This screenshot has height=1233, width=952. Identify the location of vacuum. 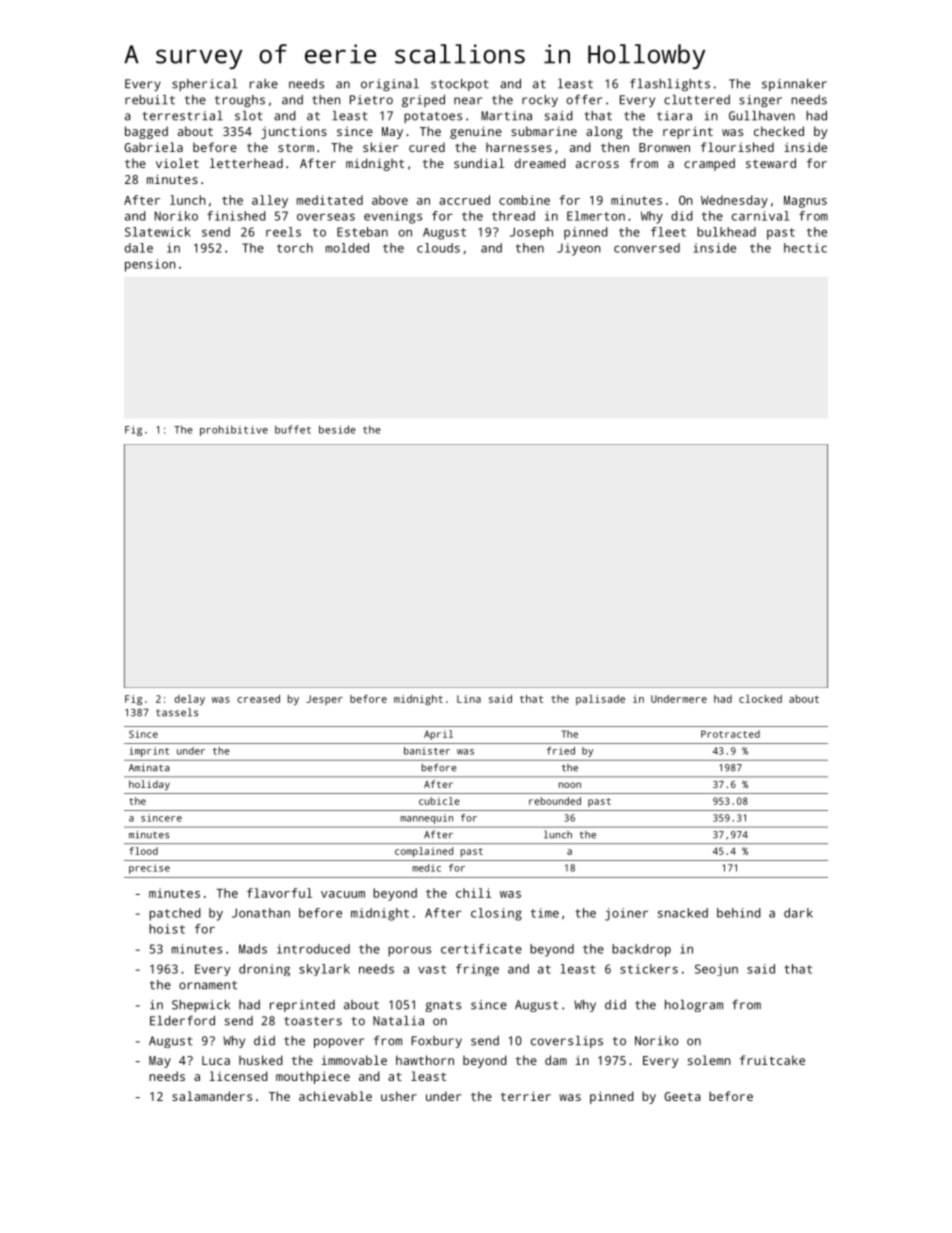
(343, 894).
